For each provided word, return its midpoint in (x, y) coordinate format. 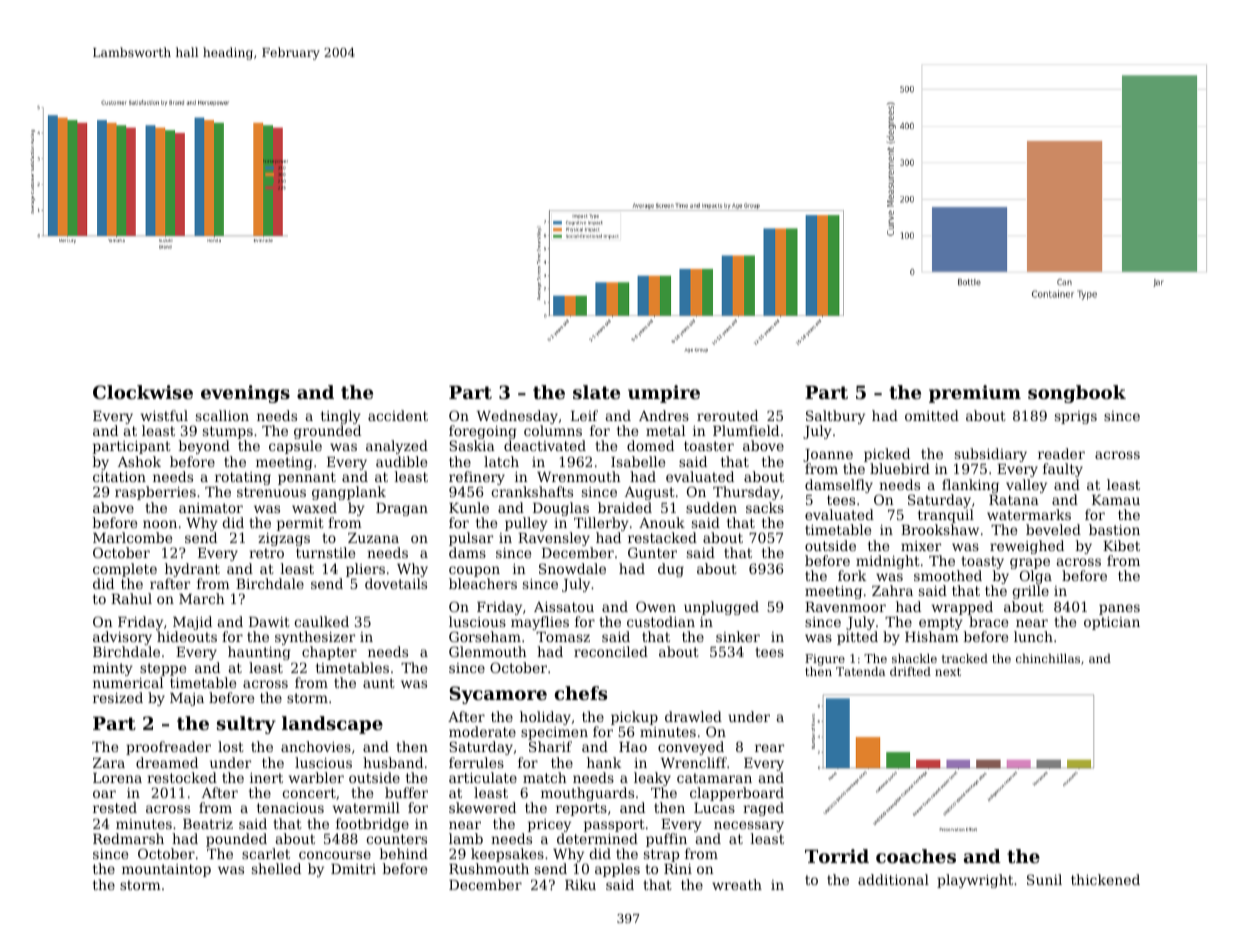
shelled (276, 868)
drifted (910, 671)
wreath (737, 884)
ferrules (476, 762)
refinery (477, 478)
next (948, 672)
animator (211, 508)
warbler (316, 777)
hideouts (187, 636)
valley (1026, 486)
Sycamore (498, 695)
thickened (1105, 879)
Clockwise (143, 392)
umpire (664, 394)
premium (975, 394)
